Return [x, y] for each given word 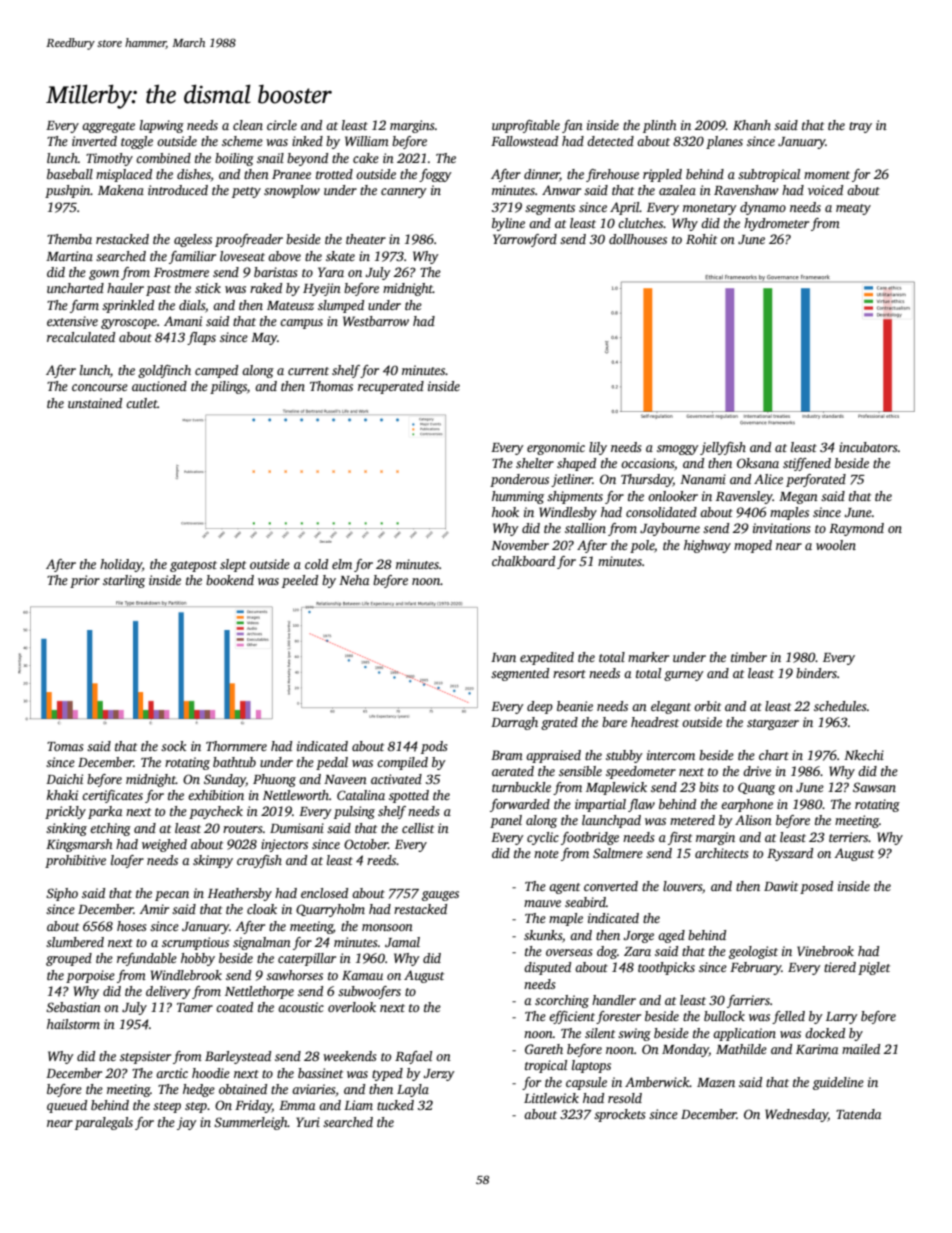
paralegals [104, 1123]
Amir [154, 909]
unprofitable [526, 126]
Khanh [752, 125]
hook [505, 512]
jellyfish [723, 448]
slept [233, 565]
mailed [861, 1049]
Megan [798, 498]
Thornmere [236, 746]
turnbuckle [521, 787]
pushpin [68, 191]
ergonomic [556, 448]
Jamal [402, 942]
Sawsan [874, 787]
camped [216, 371]
